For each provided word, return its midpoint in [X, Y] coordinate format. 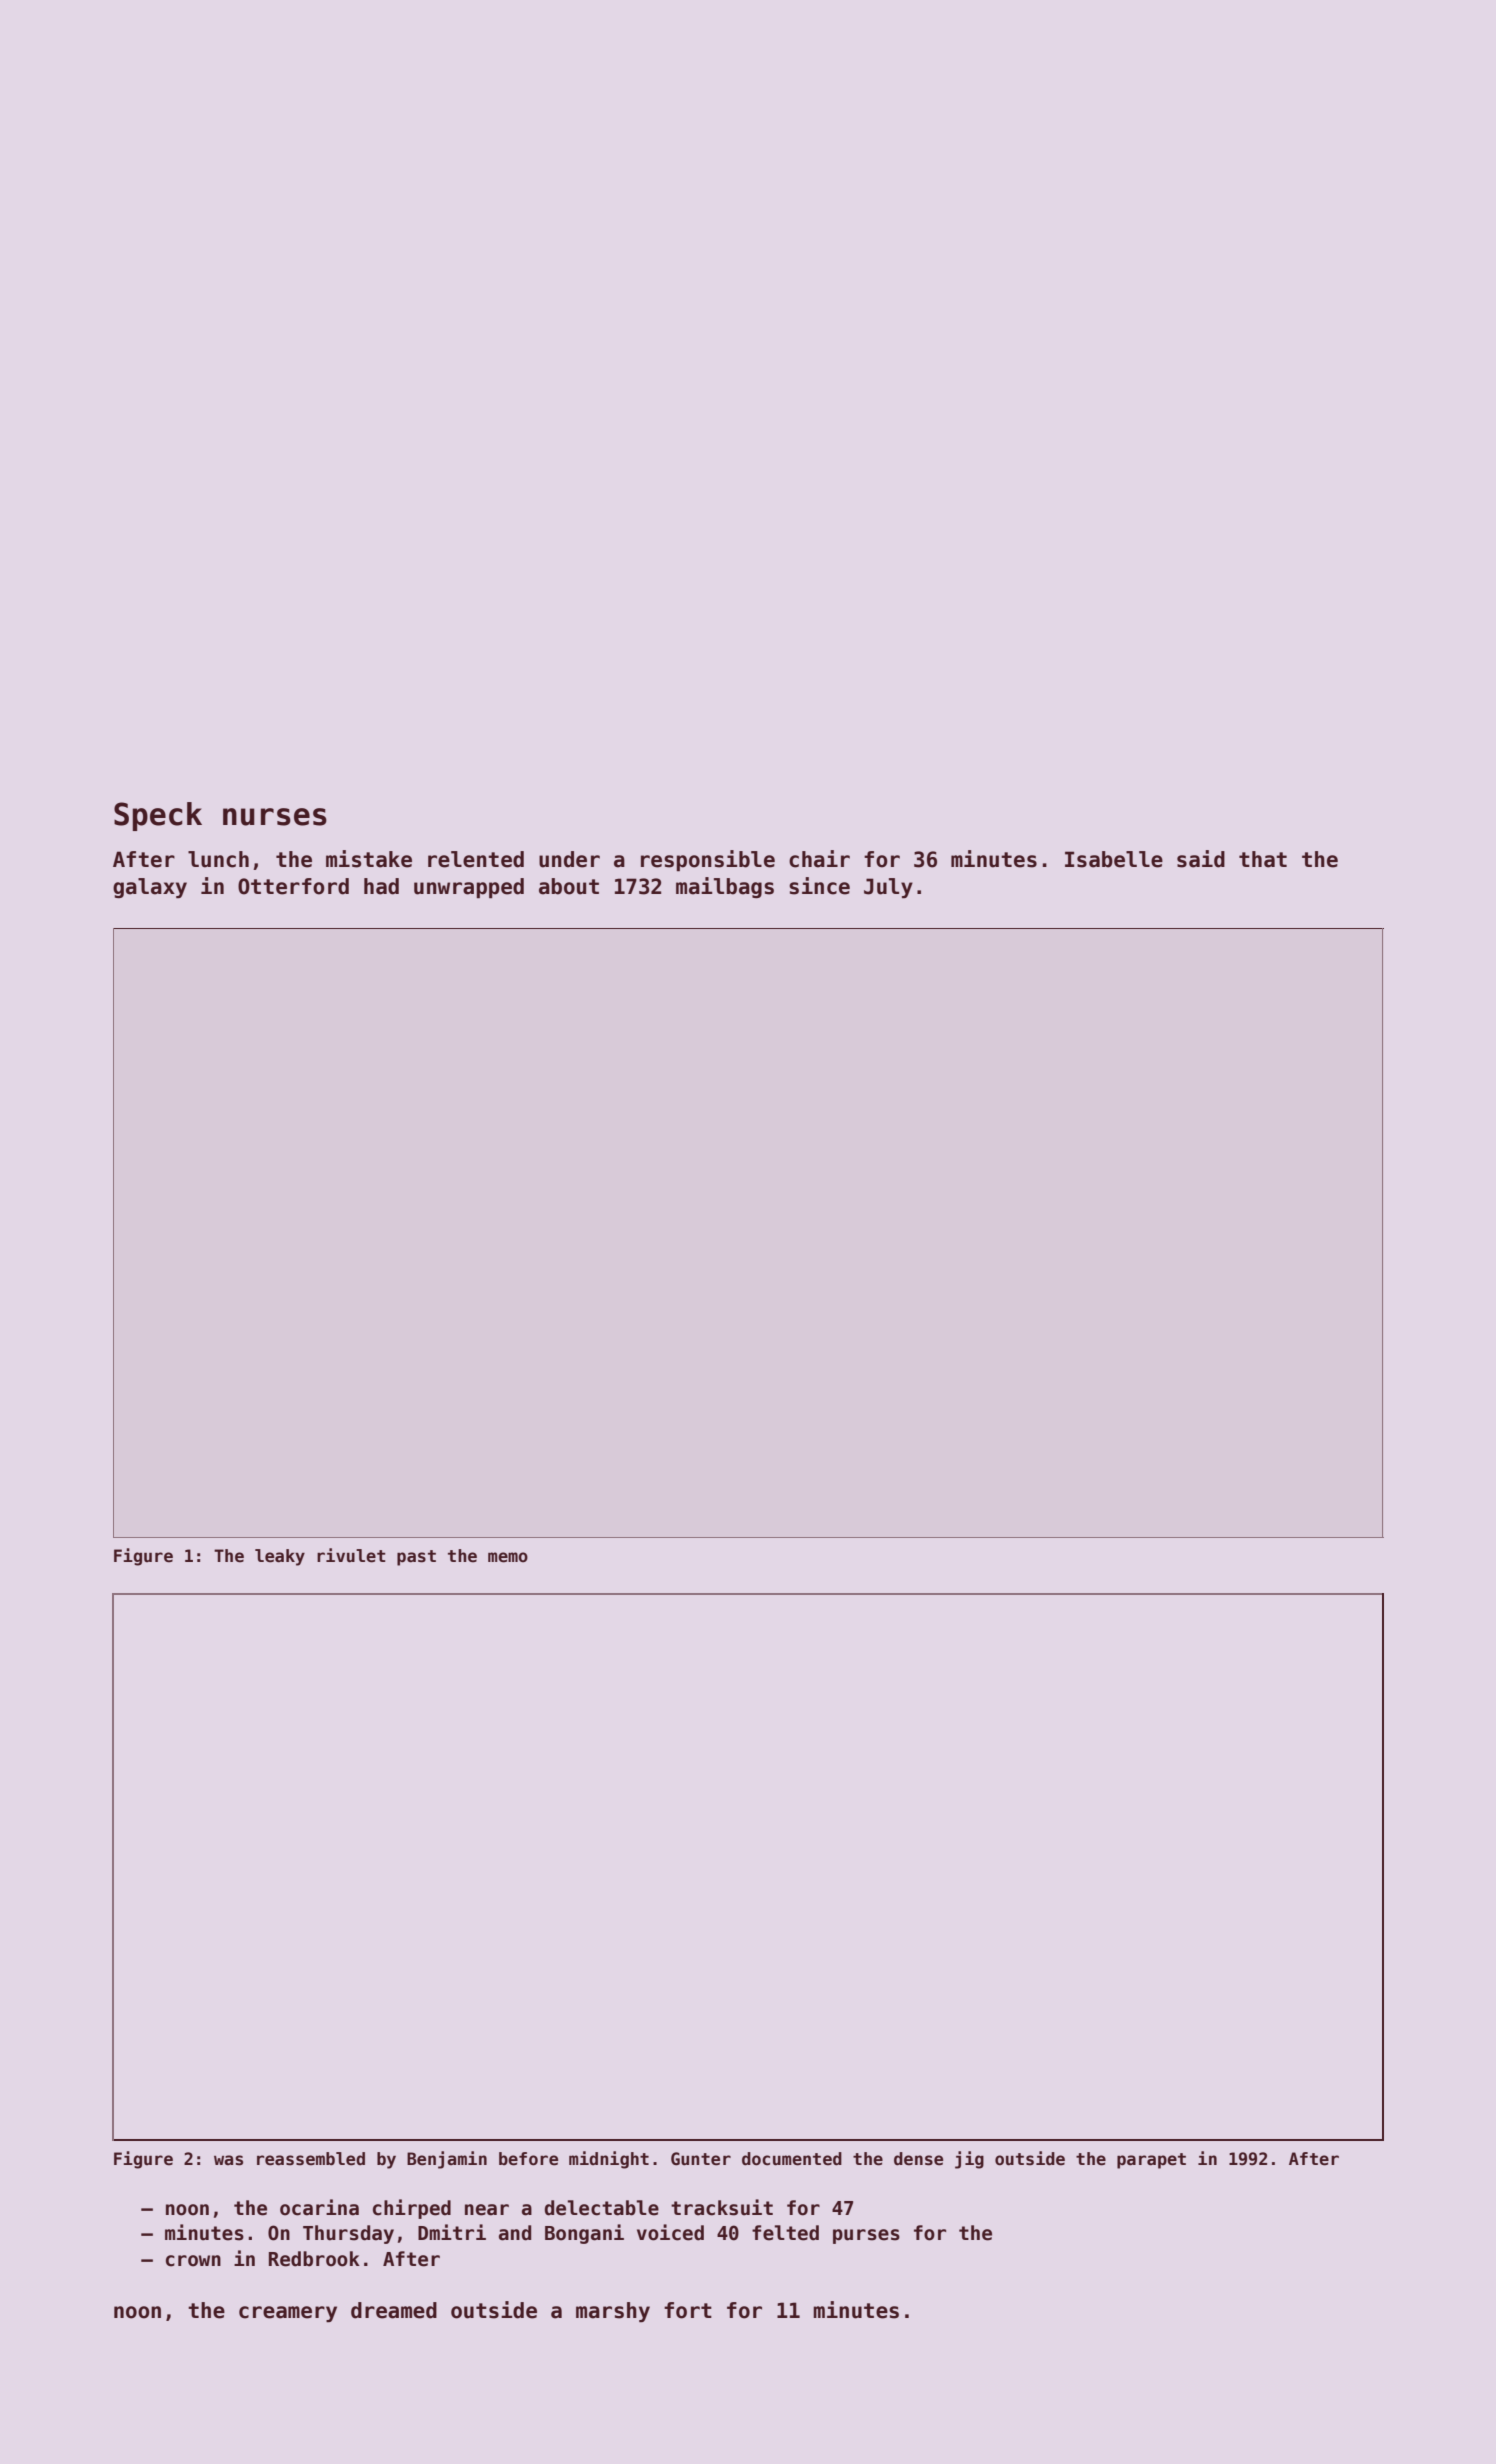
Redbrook [314, 2259]
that [1263, 859]
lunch [218, 859]
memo [508, 1557]
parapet [1151, 2161]
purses [866, 2236]
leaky [280, 1557]
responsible [708, 861]
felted [785, 2233]
